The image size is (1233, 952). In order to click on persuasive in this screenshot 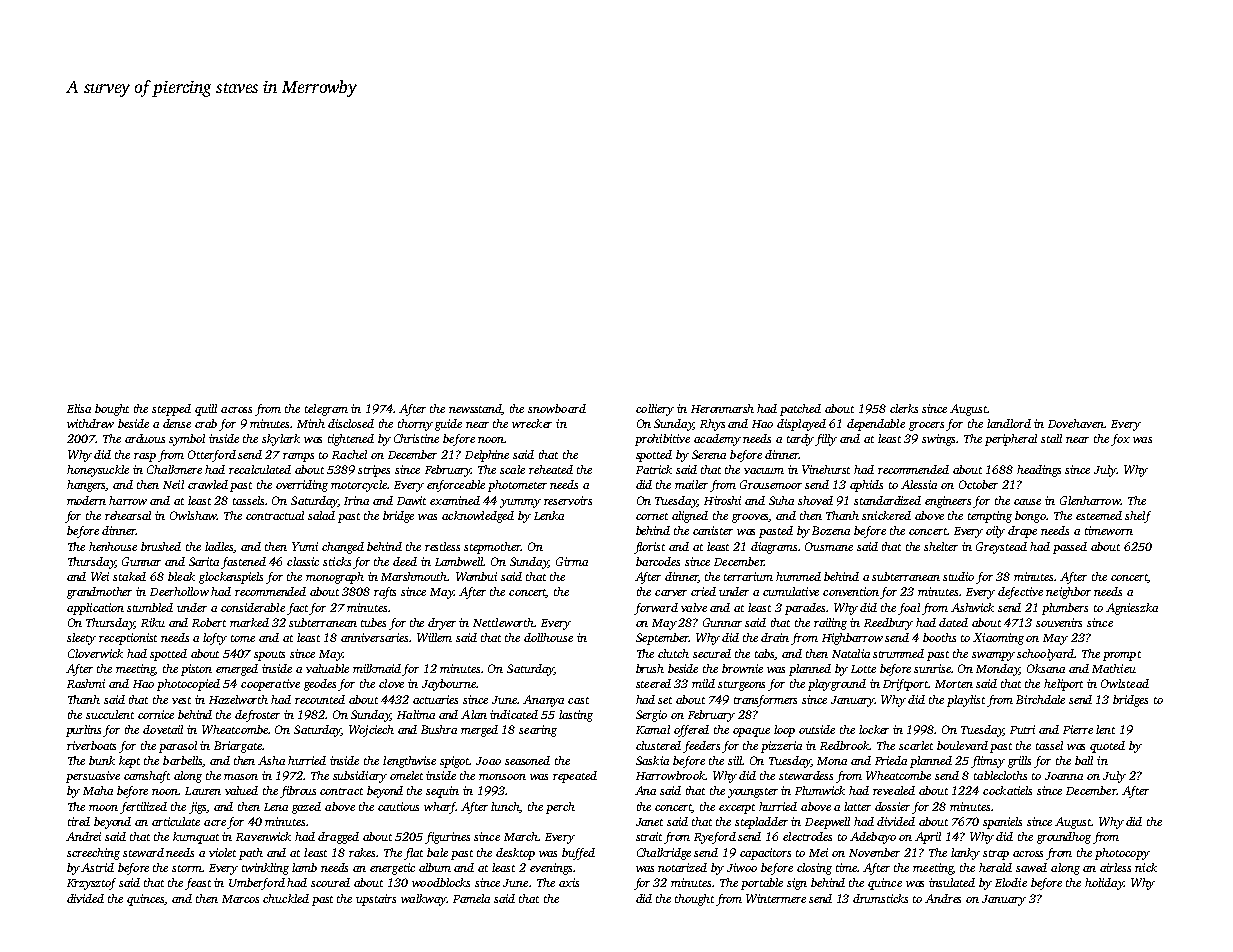, I will do `click(93, 777)`.
